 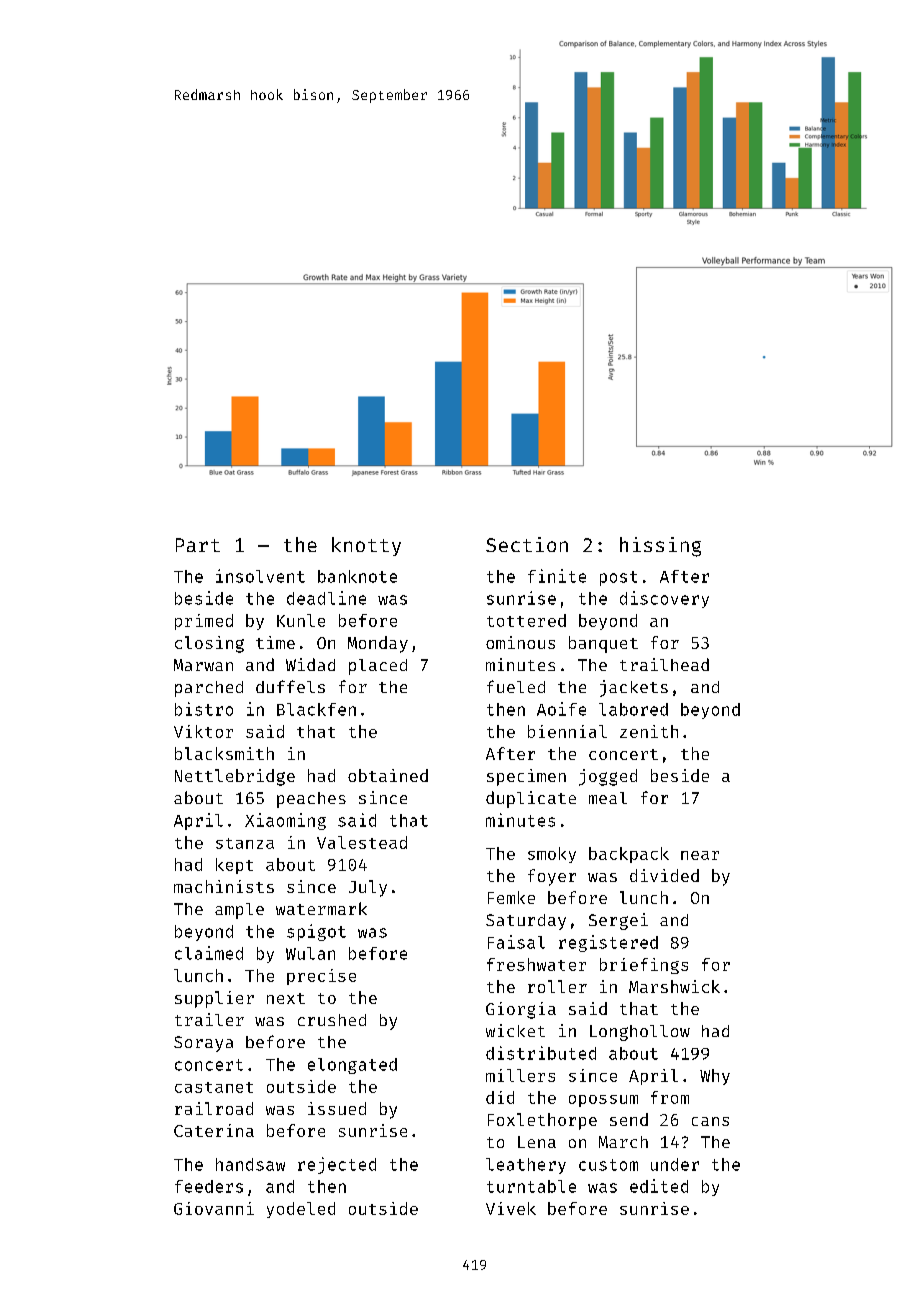 What do you see at coordinates (664, 664) in the page?
I see `trailhead` at bounding box center [664, 664].
